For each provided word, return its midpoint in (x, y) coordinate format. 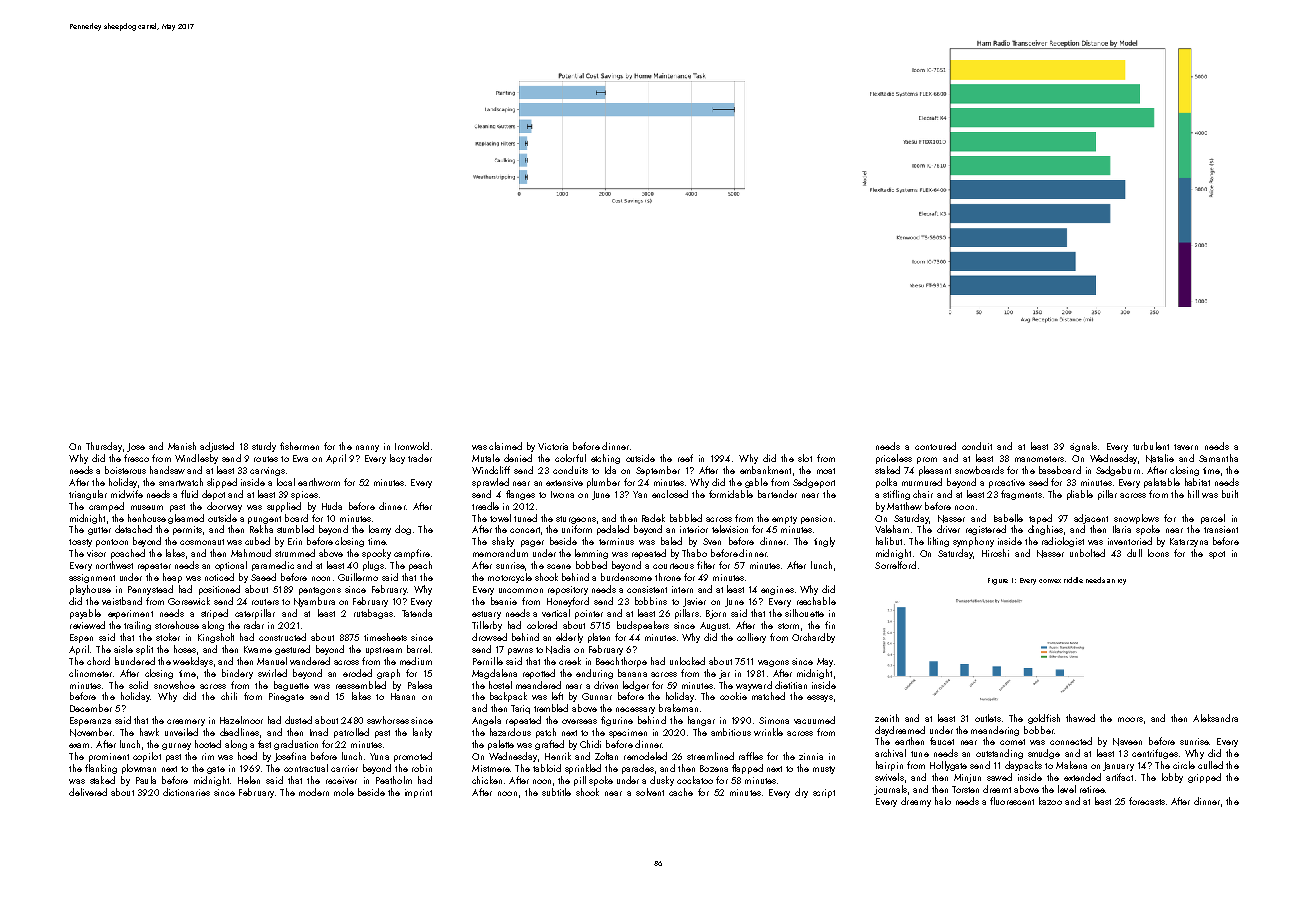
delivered (88, 792)
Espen (81, 638)
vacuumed (814, 720)
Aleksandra (1215, 718)
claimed (505, 446)
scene (559, 566)
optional (231, 566)
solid (138, 685)
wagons (773, 663)
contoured (935, 446)
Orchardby (813, 638)
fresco (136, 458)
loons (1158, 553)
